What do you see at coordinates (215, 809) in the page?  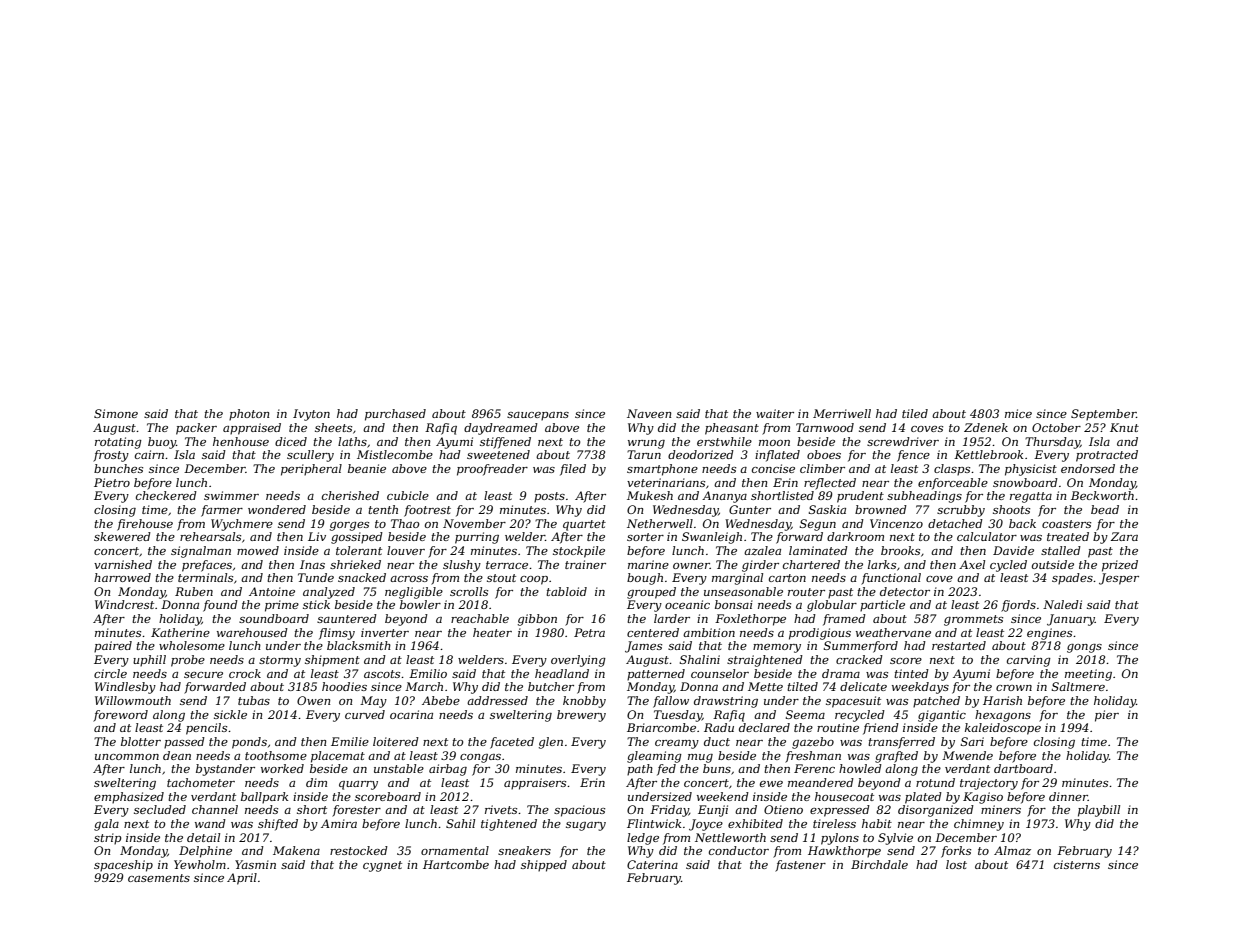 I see `channel` at bounding box center [215, 809].
